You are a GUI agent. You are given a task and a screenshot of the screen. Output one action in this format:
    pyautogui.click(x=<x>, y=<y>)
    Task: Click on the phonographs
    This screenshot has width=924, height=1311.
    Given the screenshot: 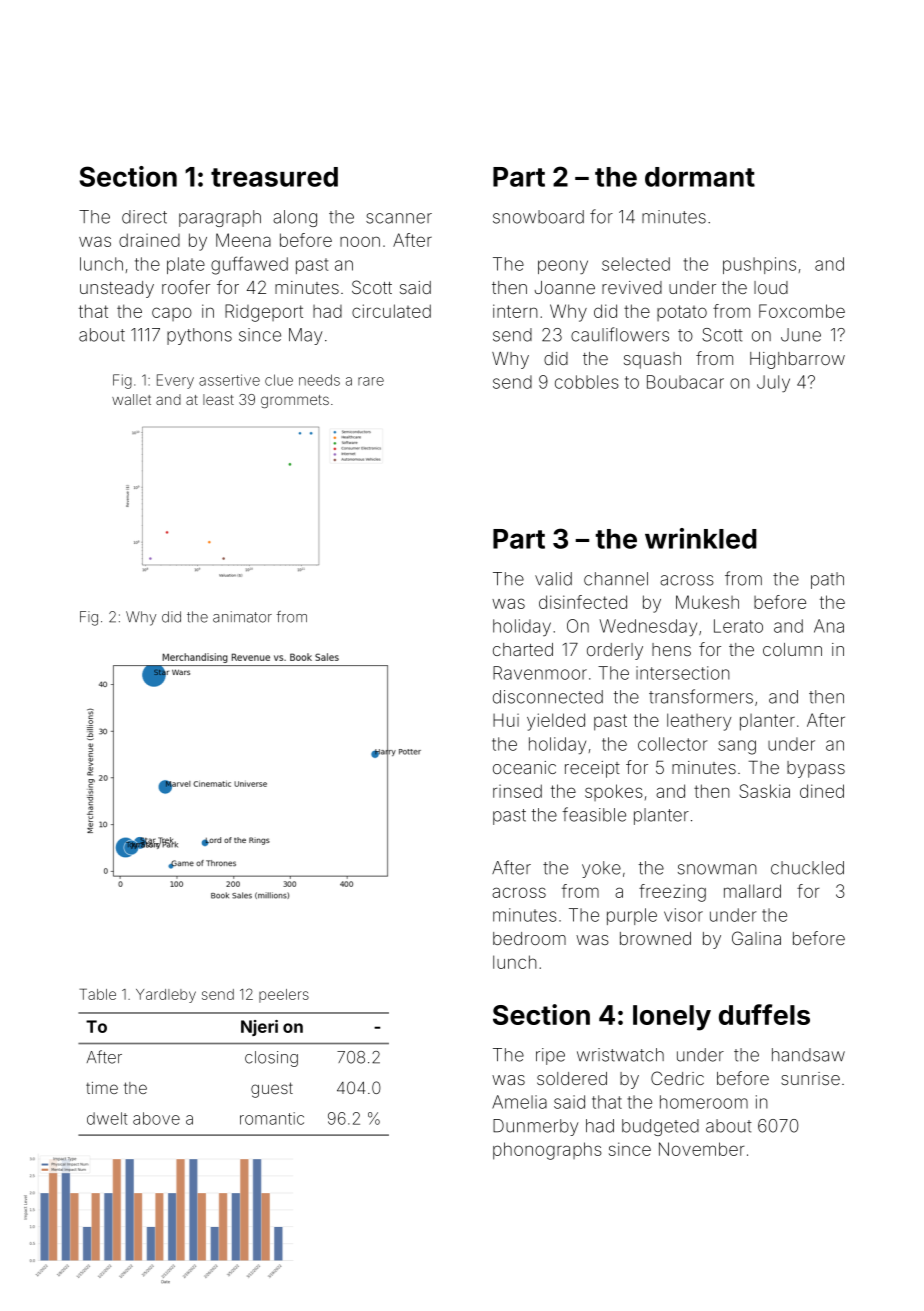 What is the action you would take?
    pyautogui.click(x=547, y=1151)
